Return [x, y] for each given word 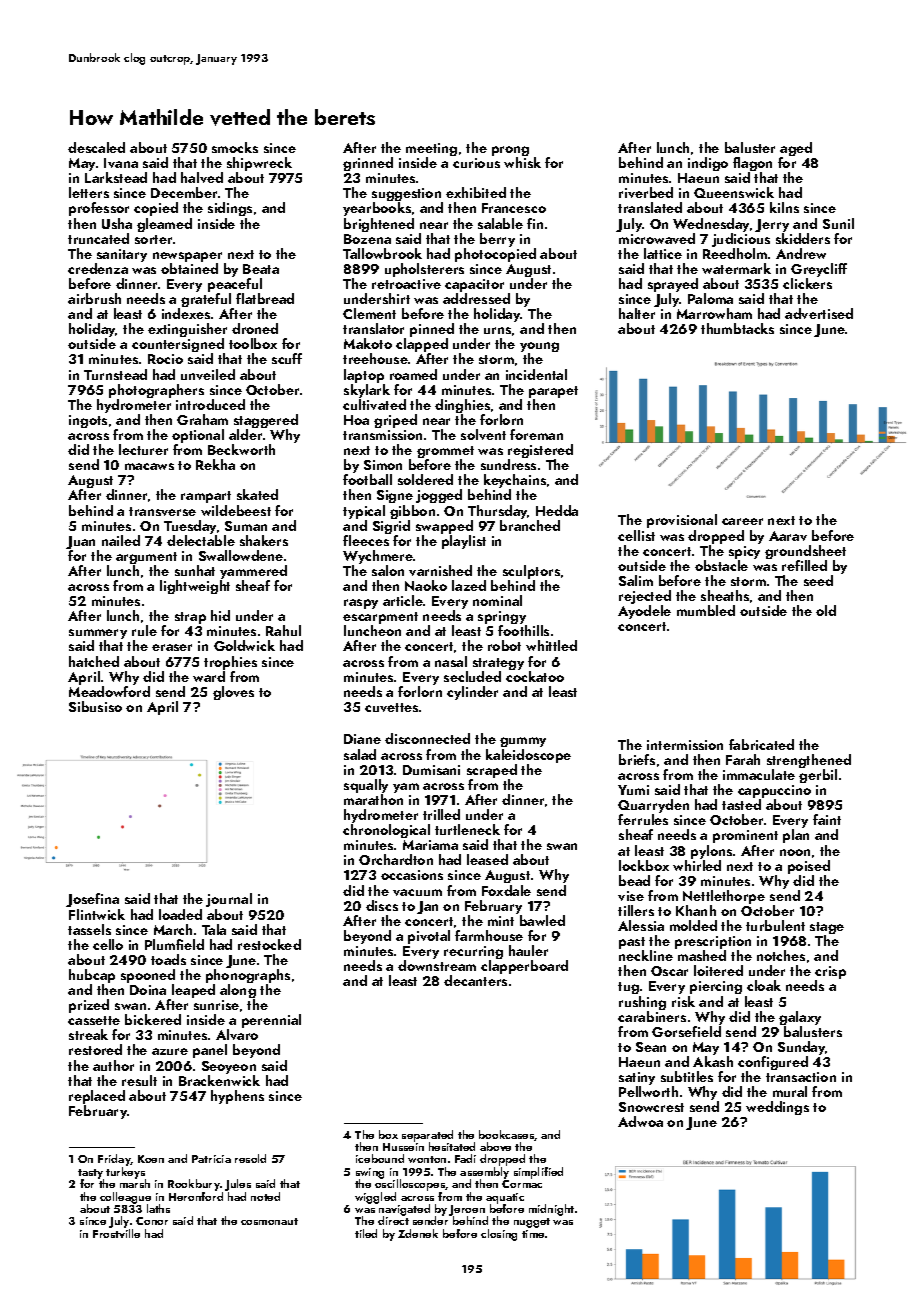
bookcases [506, 1134]
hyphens [237, 1097]
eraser [172, 647]
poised [809, 867]
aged [796, 149]
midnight [551, 1210]
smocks [235, 147]
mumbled [706, 610]
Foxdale [506, 890]
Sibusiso [95, 706]
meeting [431, 149]
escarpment [380, 618]
